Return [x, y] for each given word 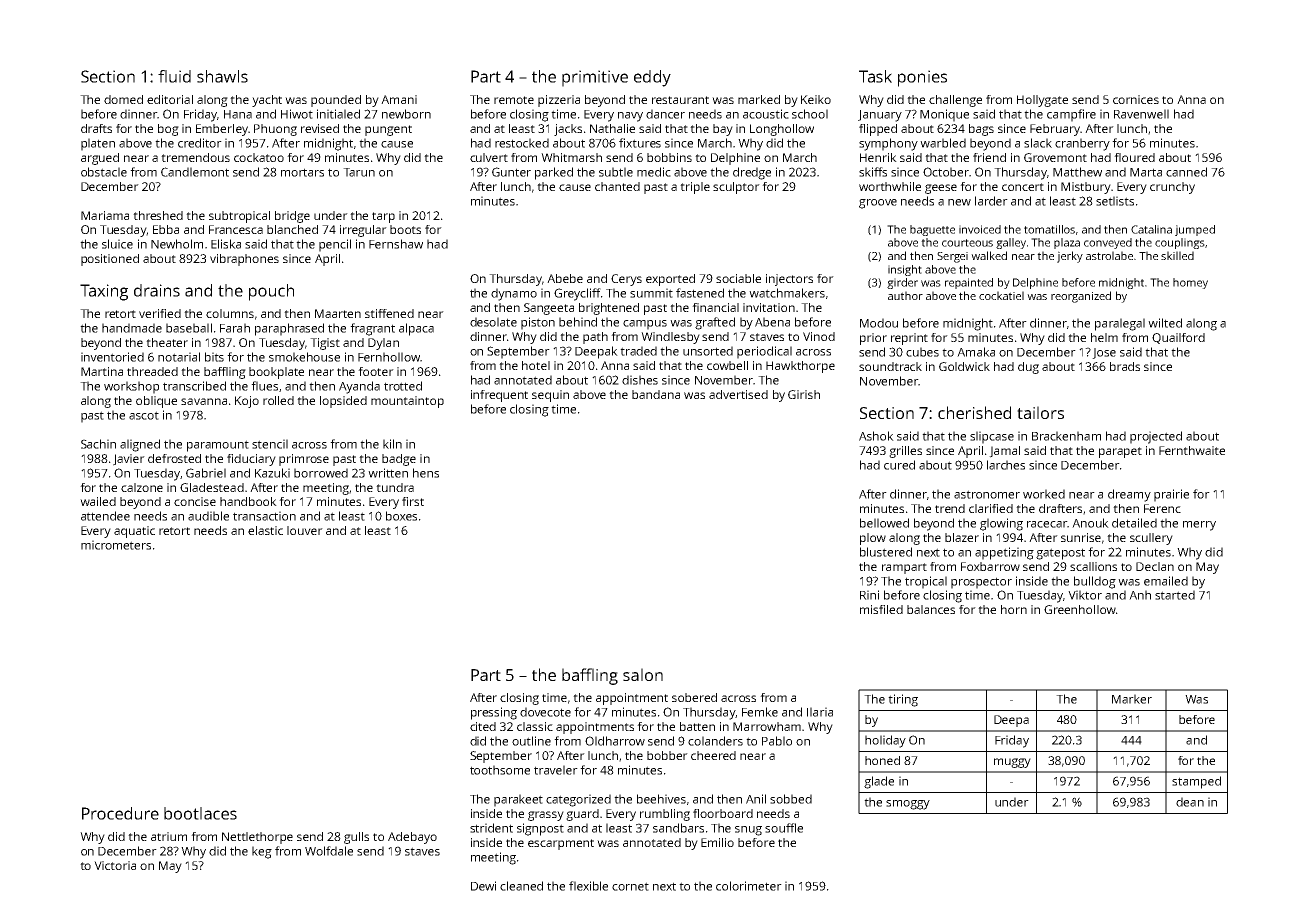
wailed [98, 501]
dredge [752, 173]
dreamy [1129, 495]
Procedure [120, 813]
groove [878, 204]
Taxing [104, 292]
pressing [494, 713]
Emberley [222, 130]
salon [643, 674]
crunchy [1172, 188]
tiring [903, 700]
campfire [1071, 115]
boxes [401, 516]
